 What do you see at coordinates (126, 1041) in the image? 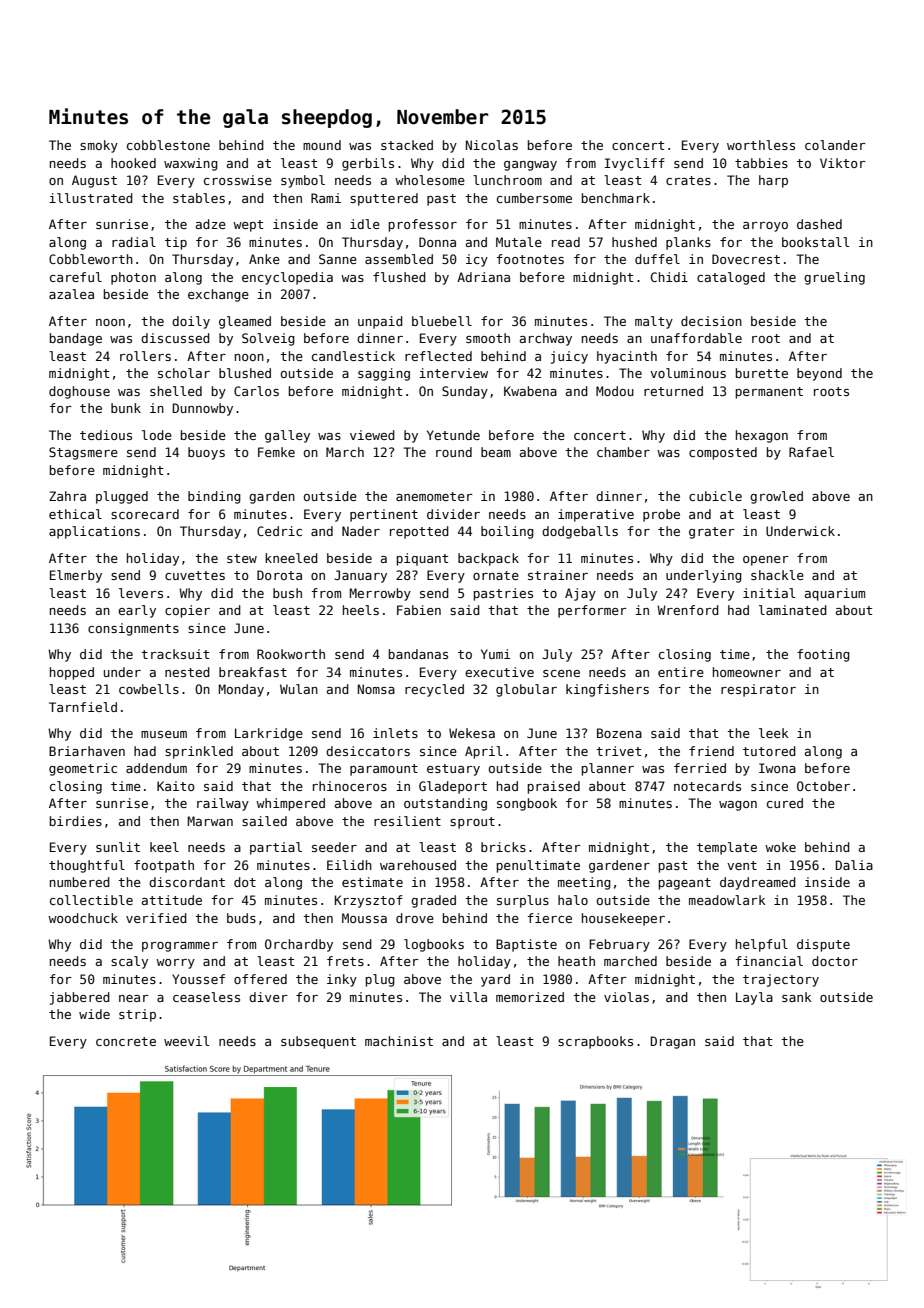
I see `concrete` at bounding box center [126, 1041].
